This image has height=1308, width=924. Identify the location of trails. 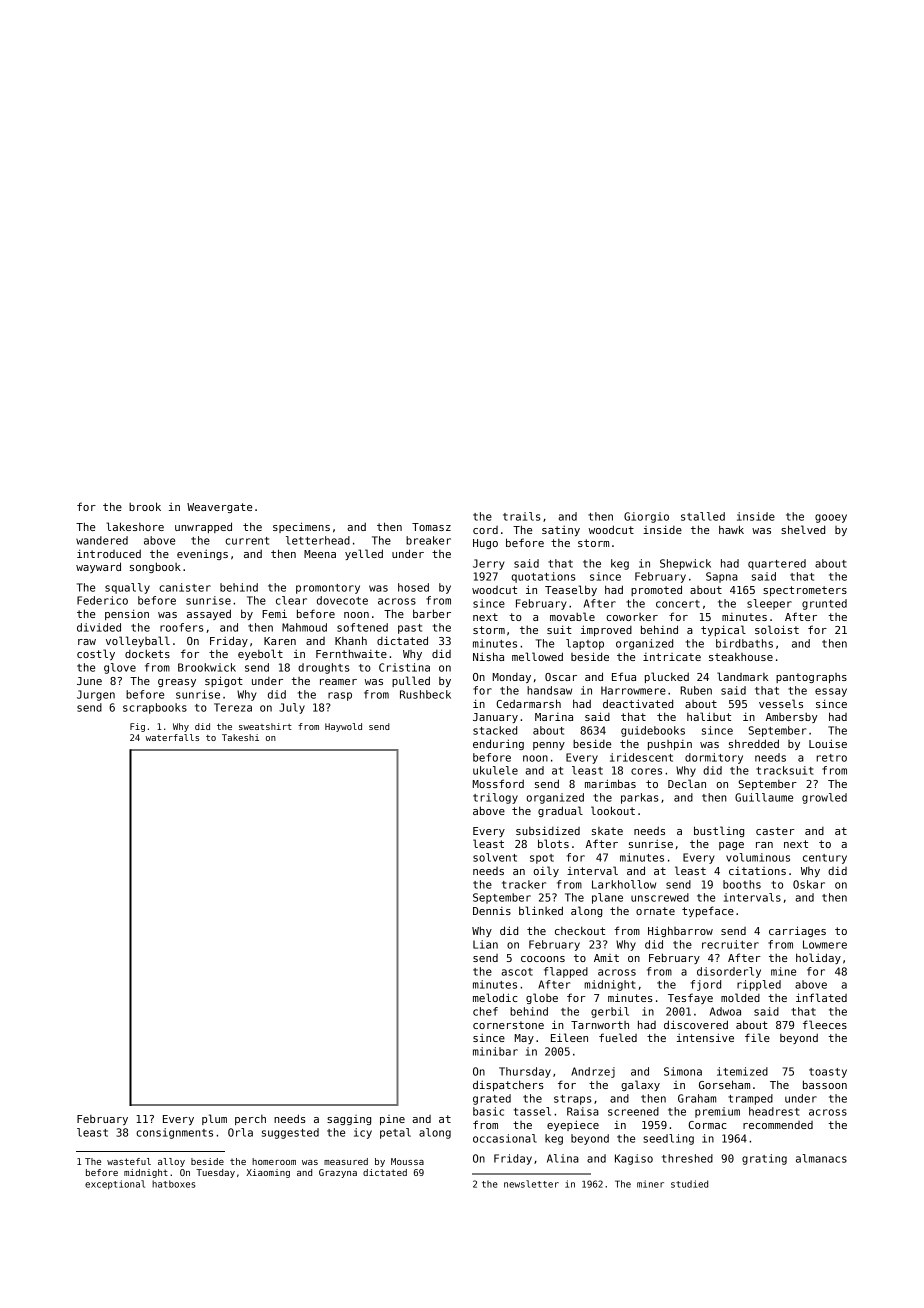
(522, 516).
